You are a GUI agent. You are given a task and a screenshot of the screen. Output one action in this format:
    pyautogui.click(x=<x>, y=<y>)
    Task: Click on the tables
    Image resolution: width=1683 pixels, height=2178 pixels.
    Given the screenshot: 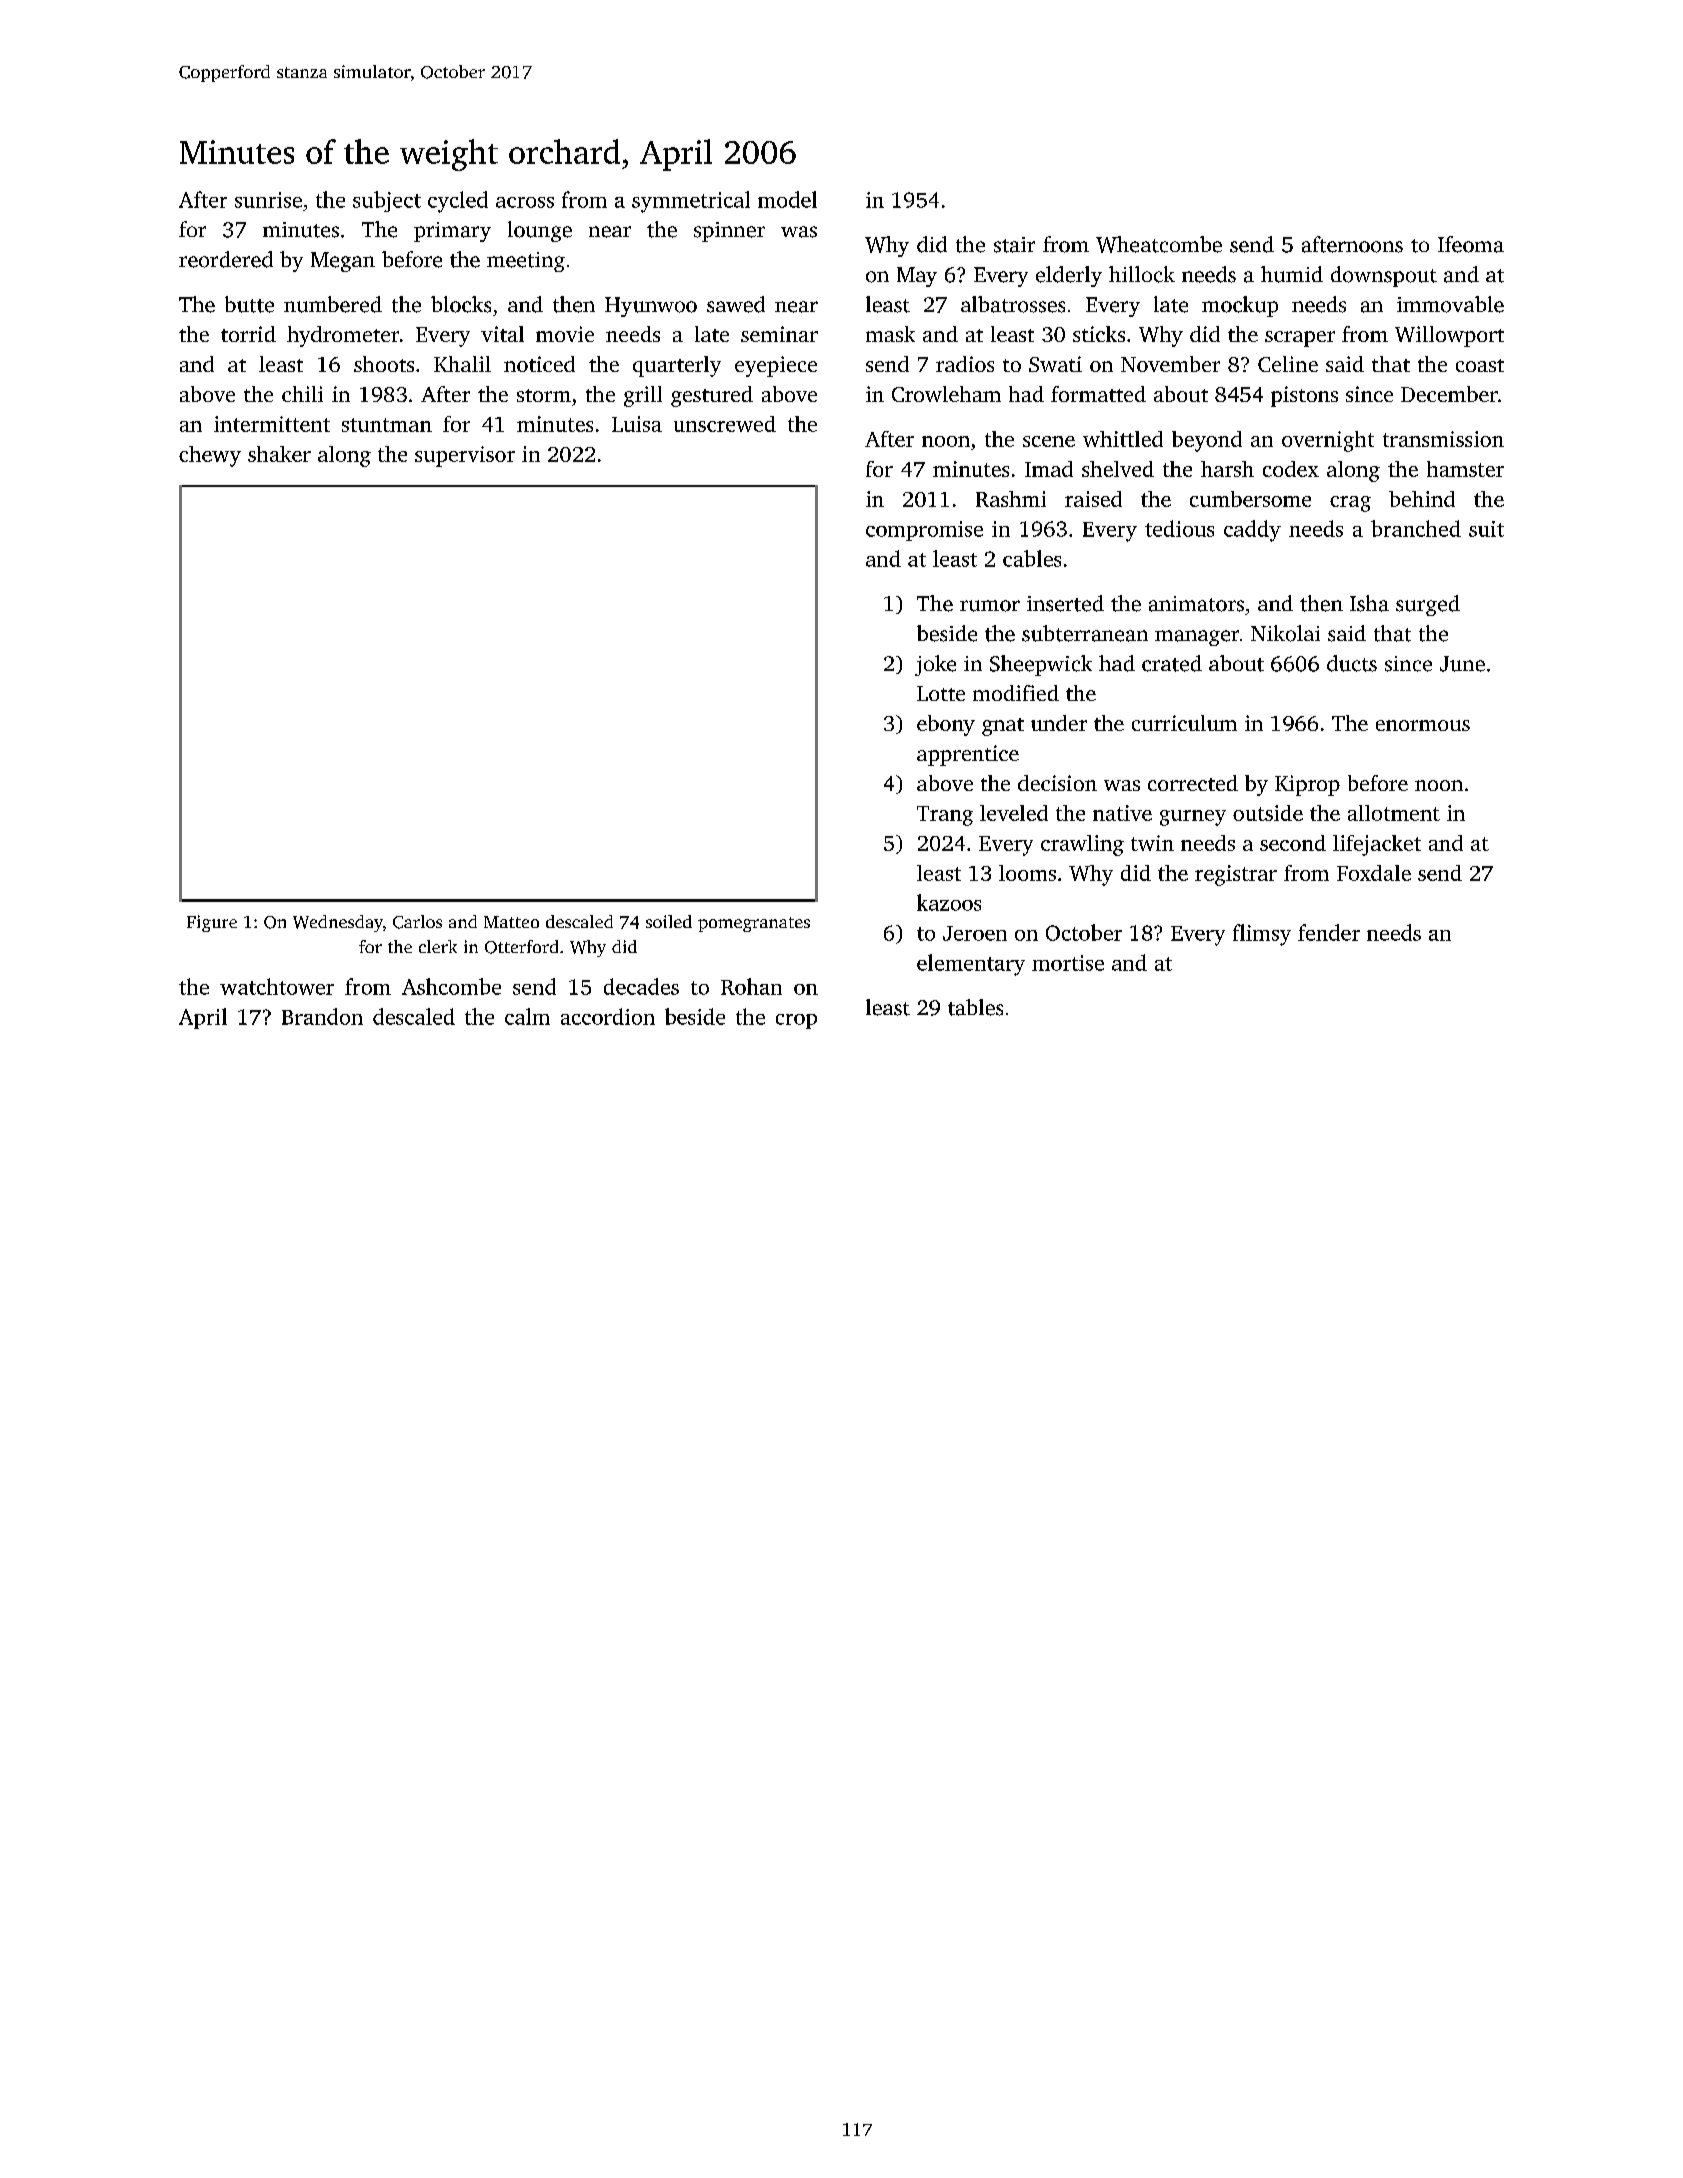 What is the action you would take?
    pyautogui.click(x=975, y=1007)
